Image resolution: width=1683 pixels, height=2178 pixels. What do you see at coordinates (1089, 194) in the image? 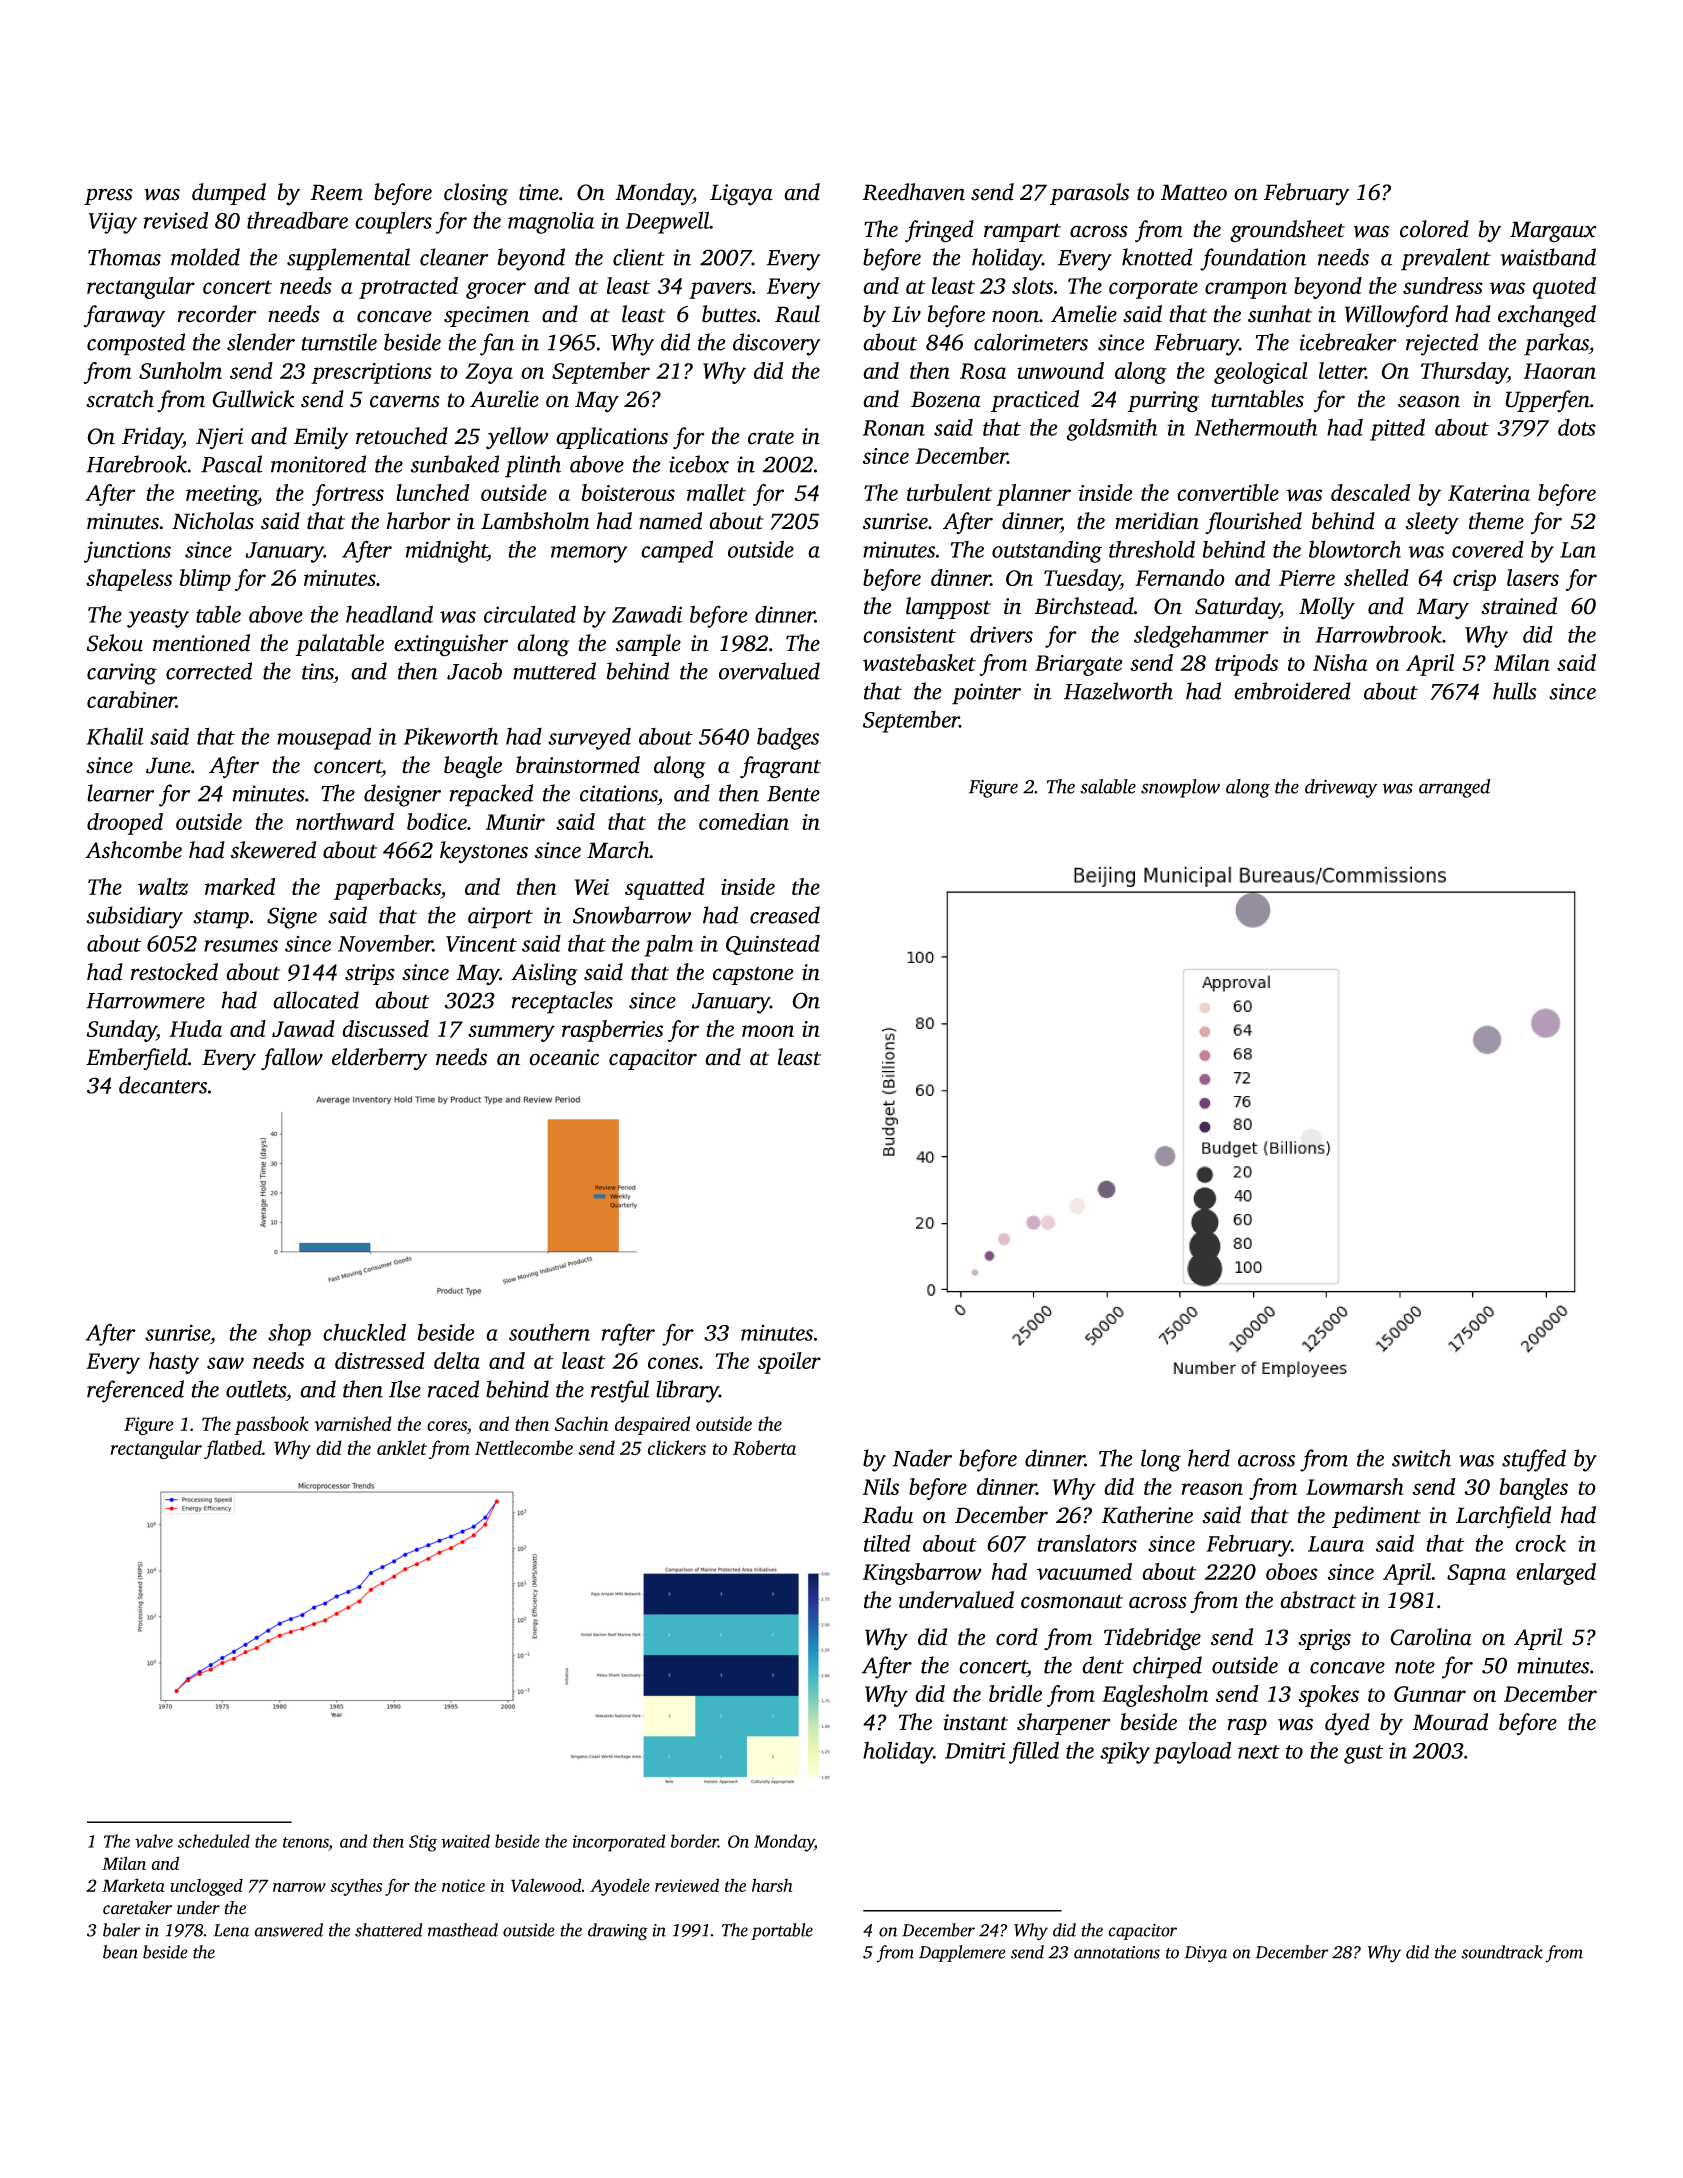
I see `parasols` at bounding box center [1089, 194].
